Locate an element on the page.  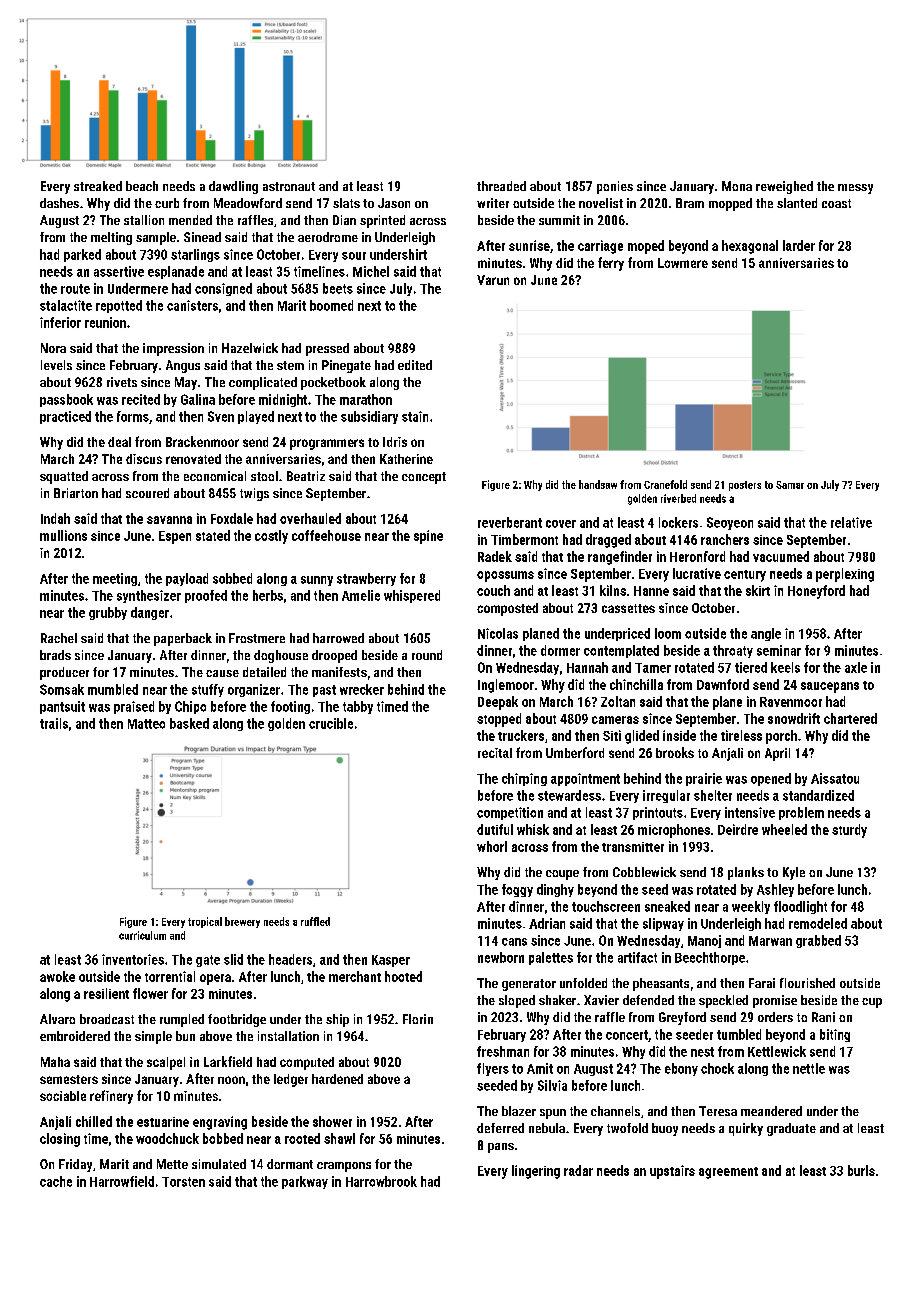
cache is located at coordinates (56, 1181).
